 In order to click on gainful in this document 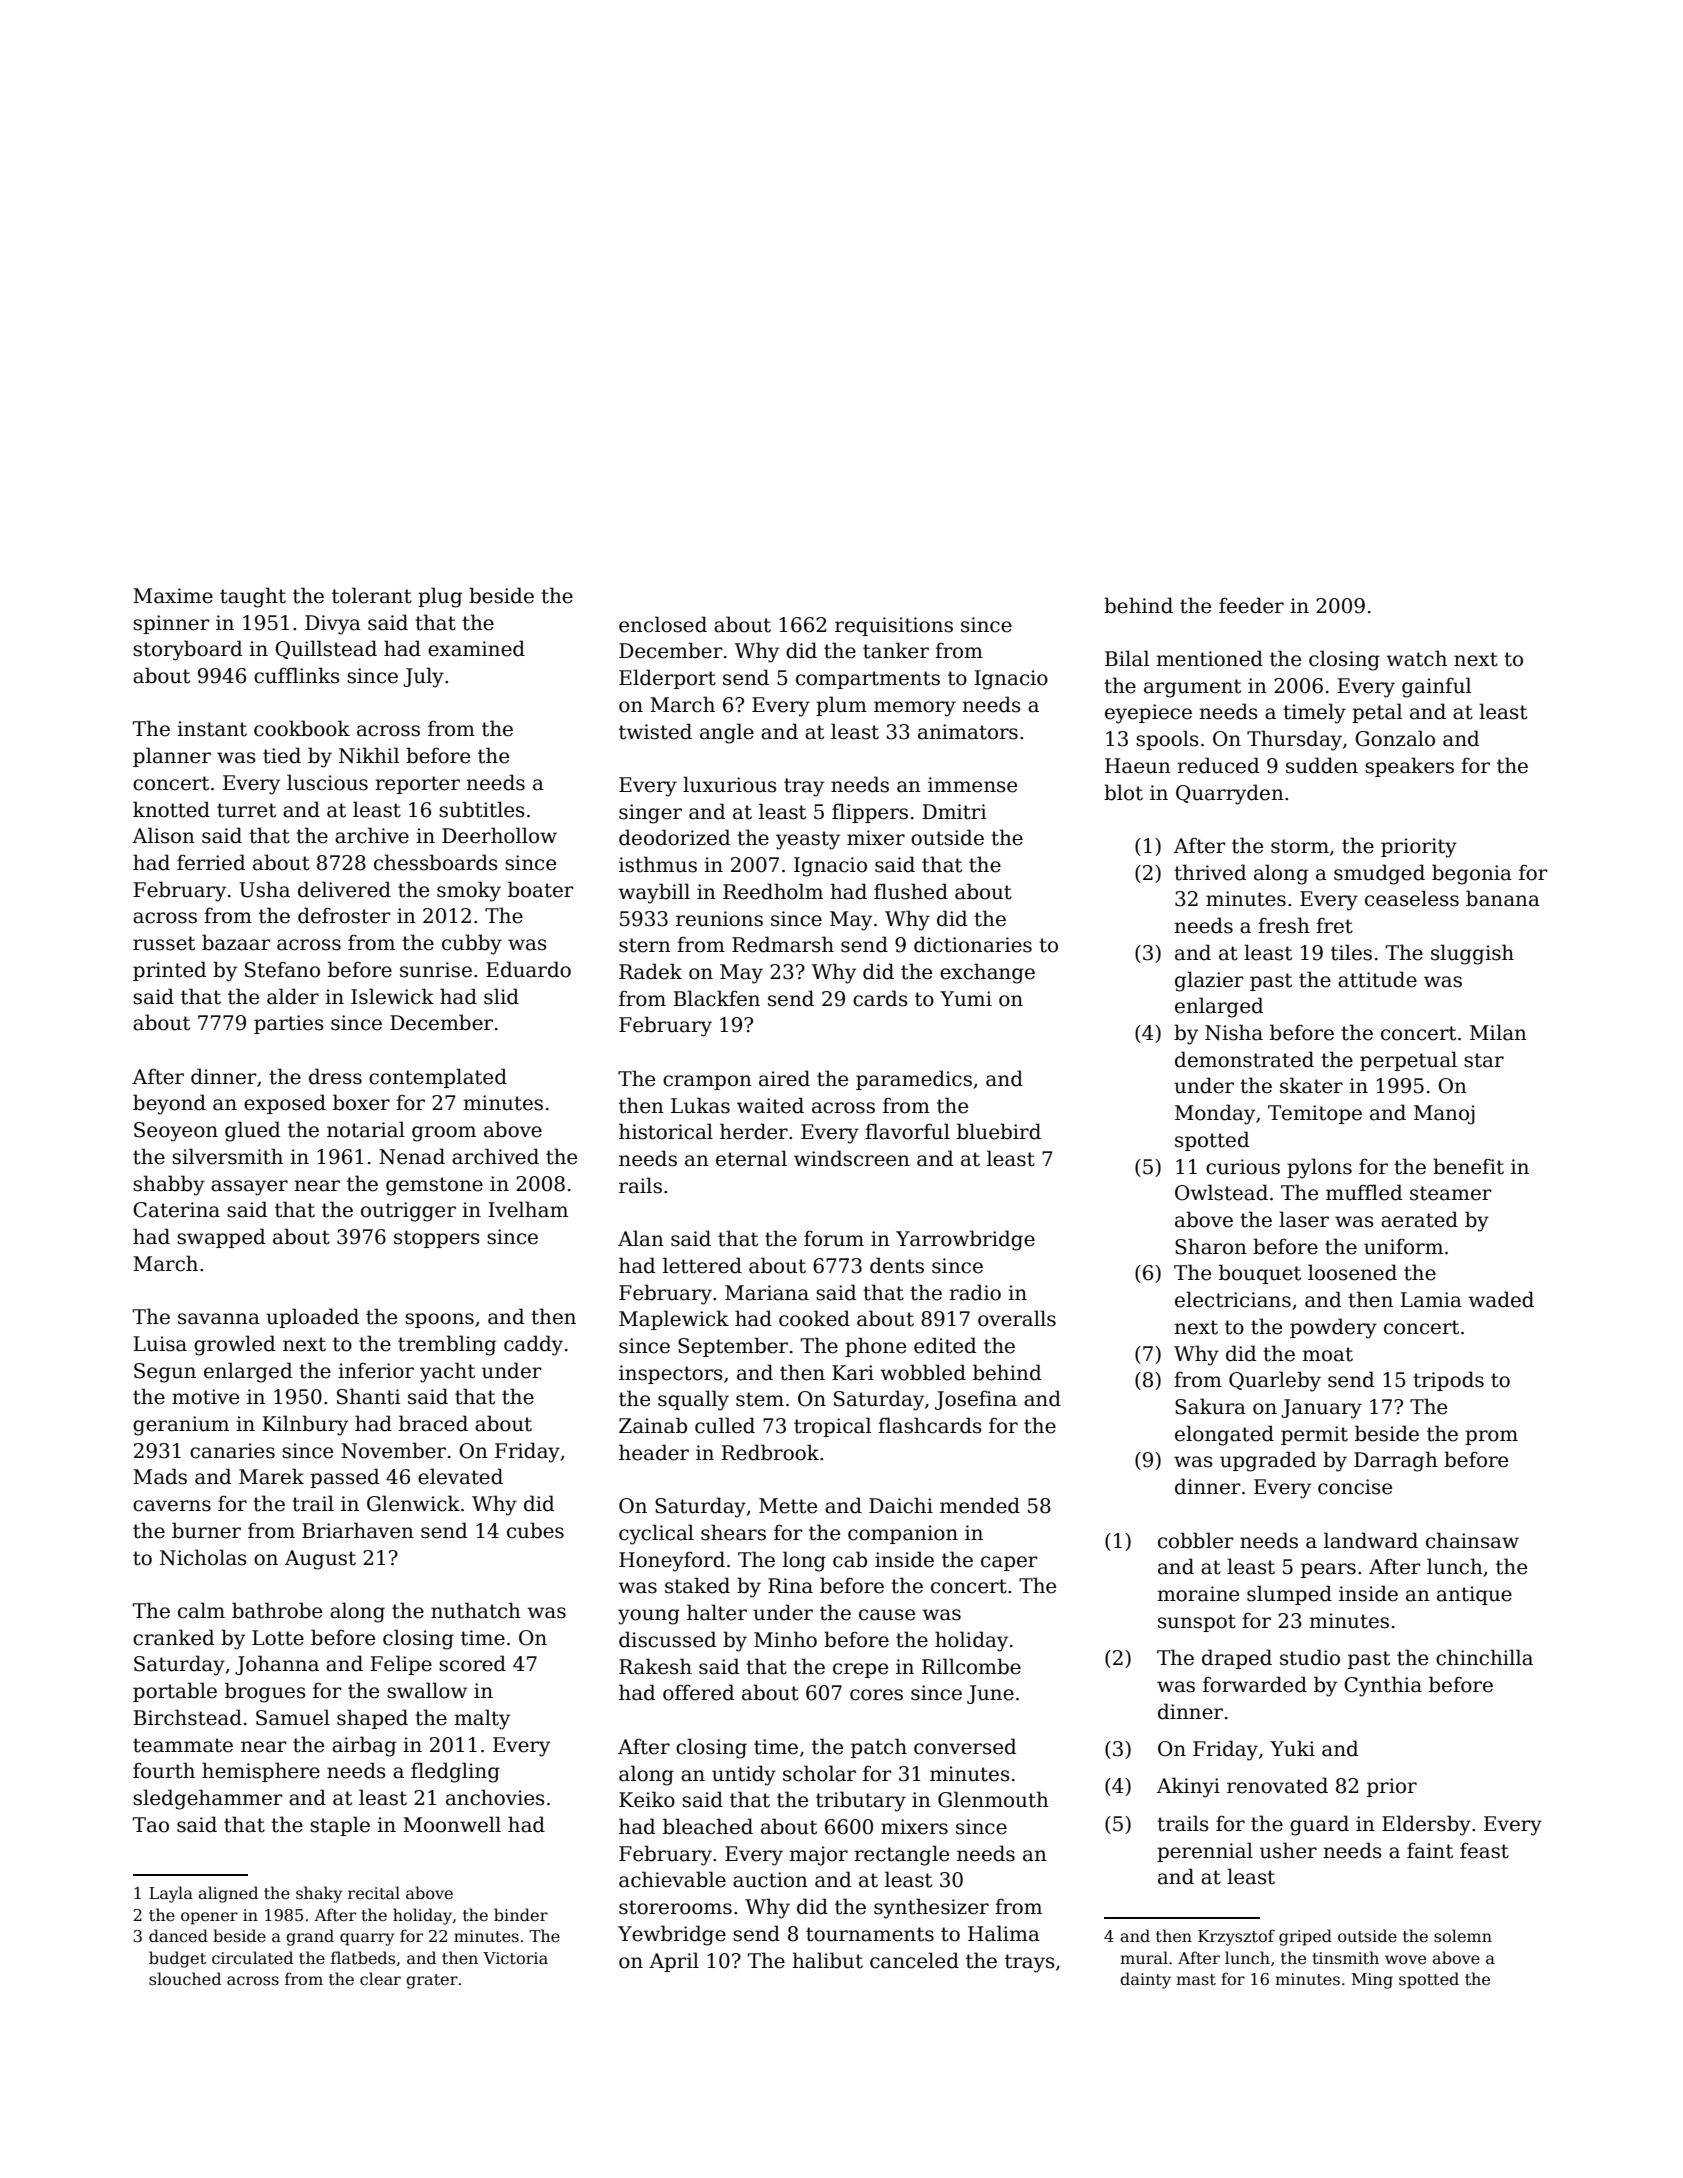, I will do `click(1436, 687)`.
